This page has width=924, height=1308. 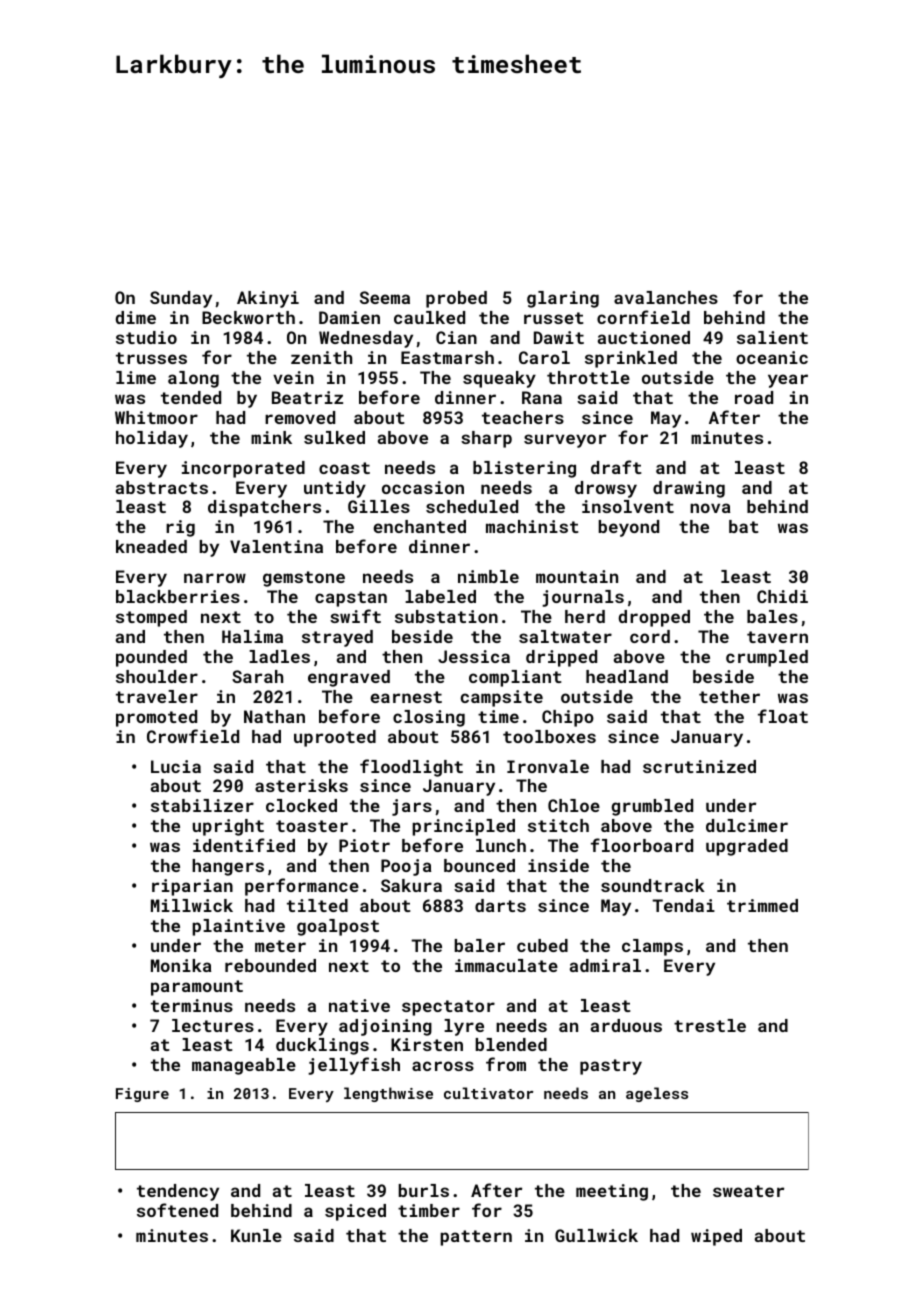 I want to click on spiced, so click(x=355, y=1212).
